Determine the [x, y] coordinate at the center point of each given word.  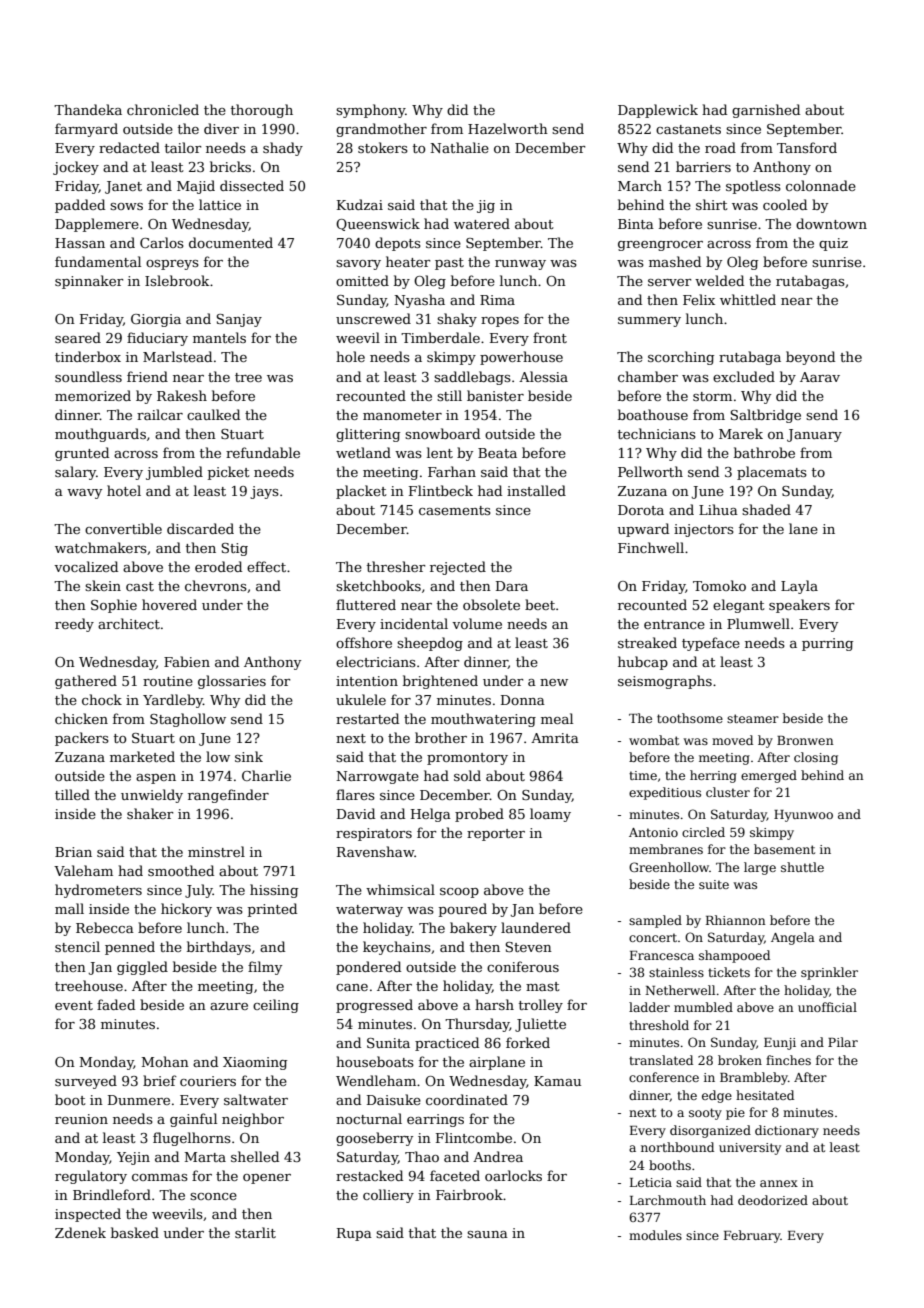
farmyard [86, 130]
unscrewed [373, 318]
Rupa [354, 1234]
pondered [368, 968]
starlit [255, 1232]
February [752, 1236]
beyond [810, 358]
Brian [73, 852]
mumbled [703, 1007]
